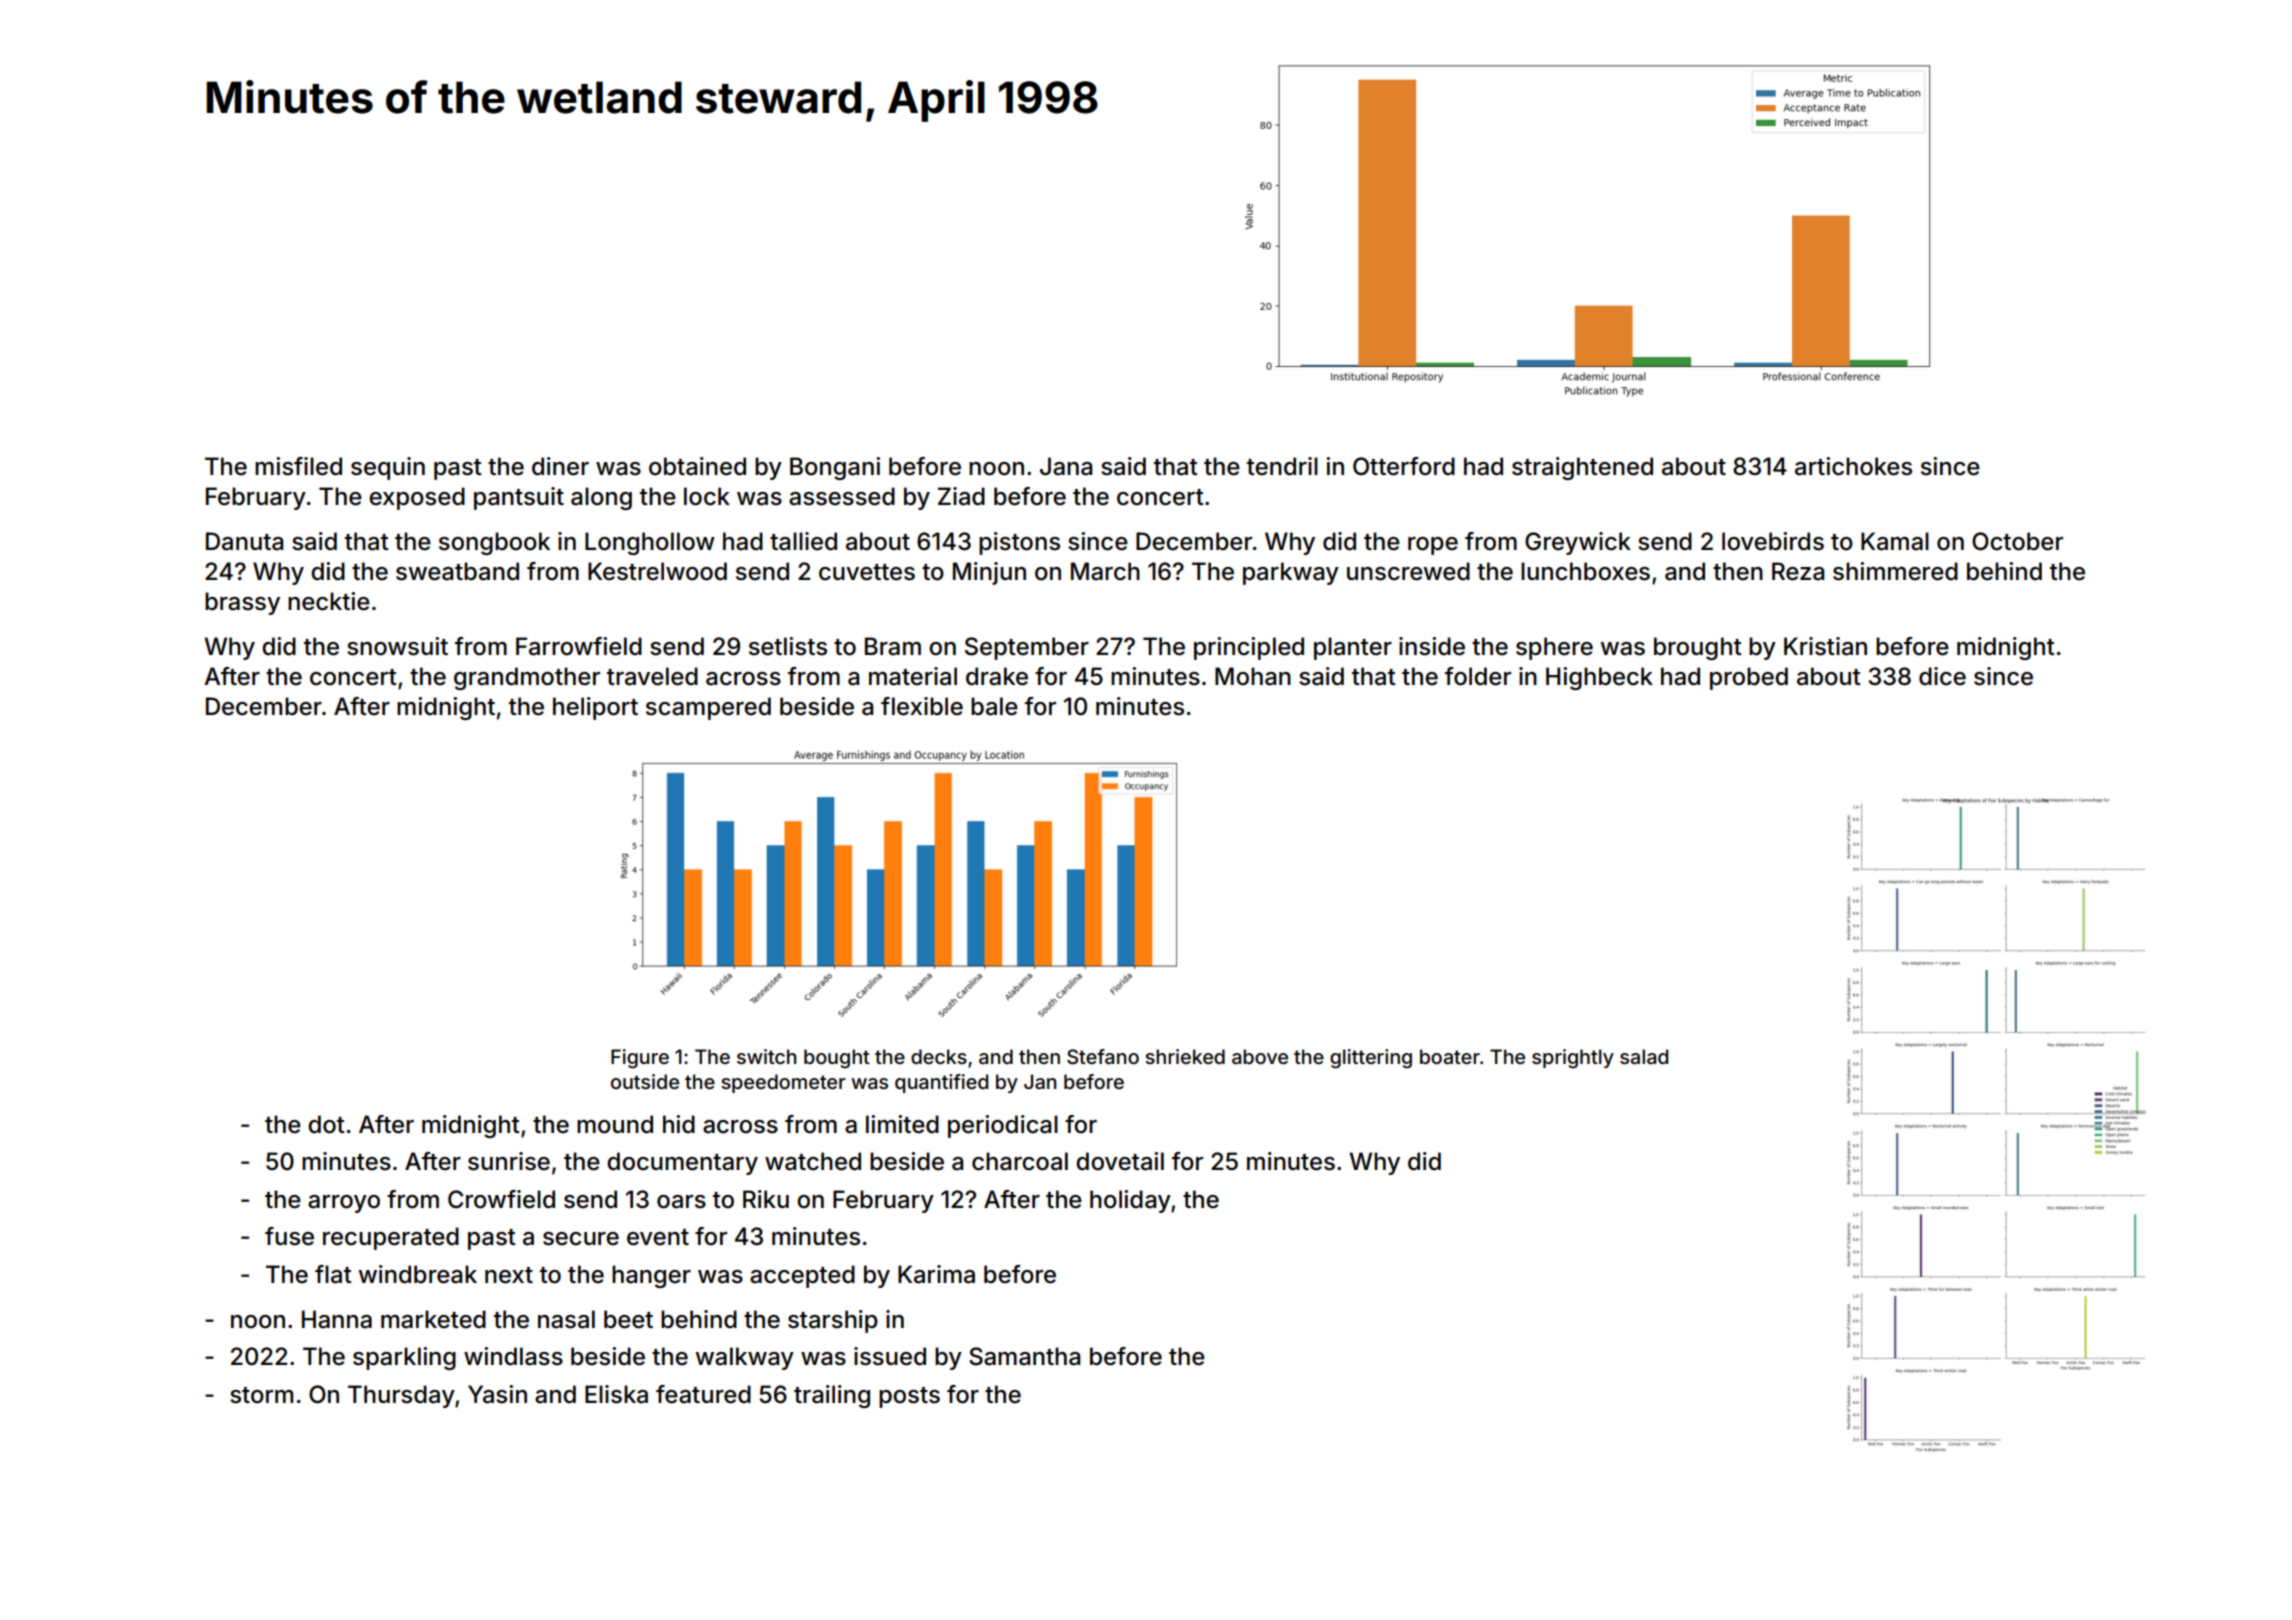 Image resolution: width=2292 pixels, height=1620 pixels. Describe the element at coordinates (1019, 543) in the screenshot. I see `pistons` at that location.
